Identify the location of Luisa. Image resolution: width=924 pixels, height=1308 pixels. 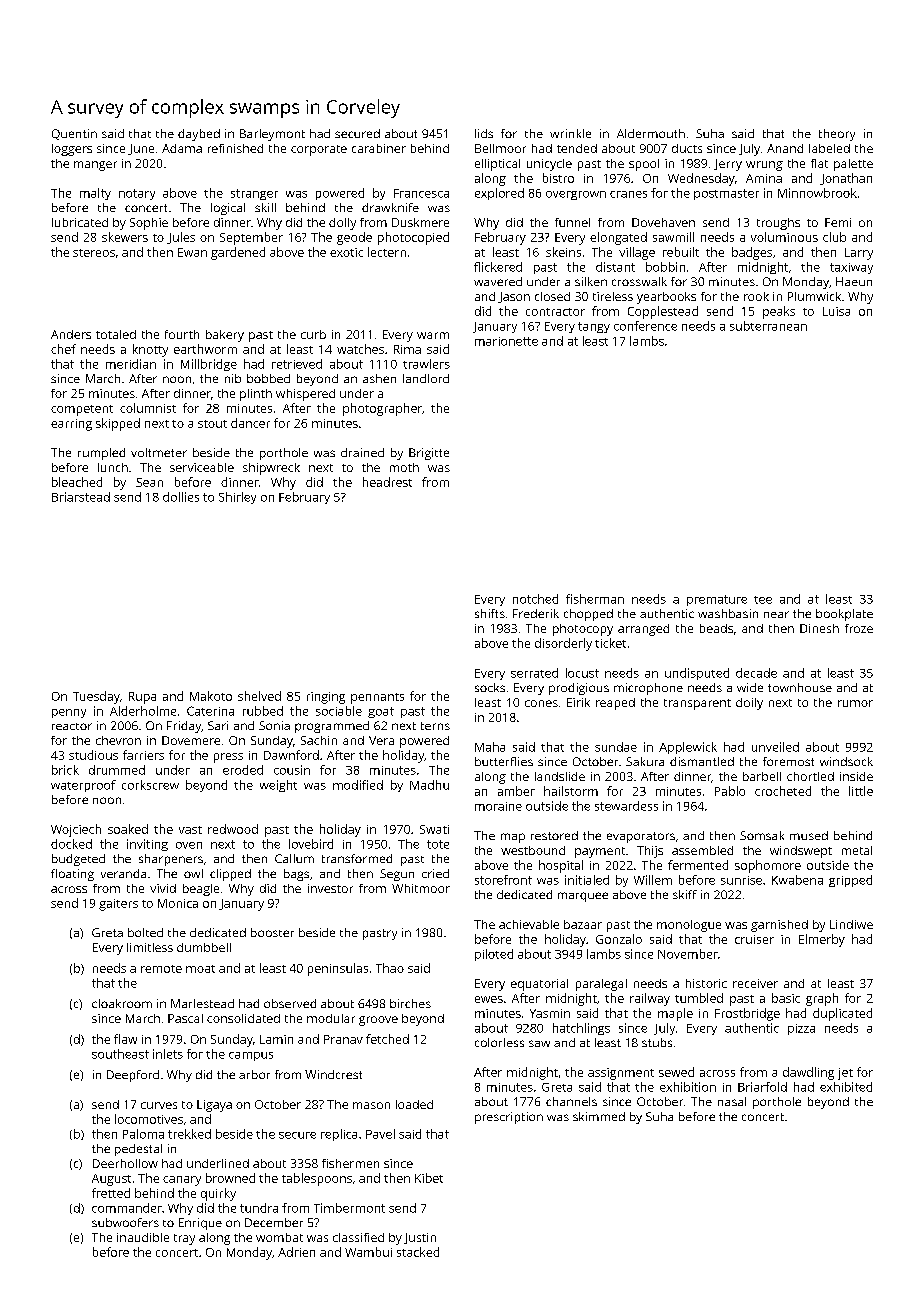
(836, 311).
